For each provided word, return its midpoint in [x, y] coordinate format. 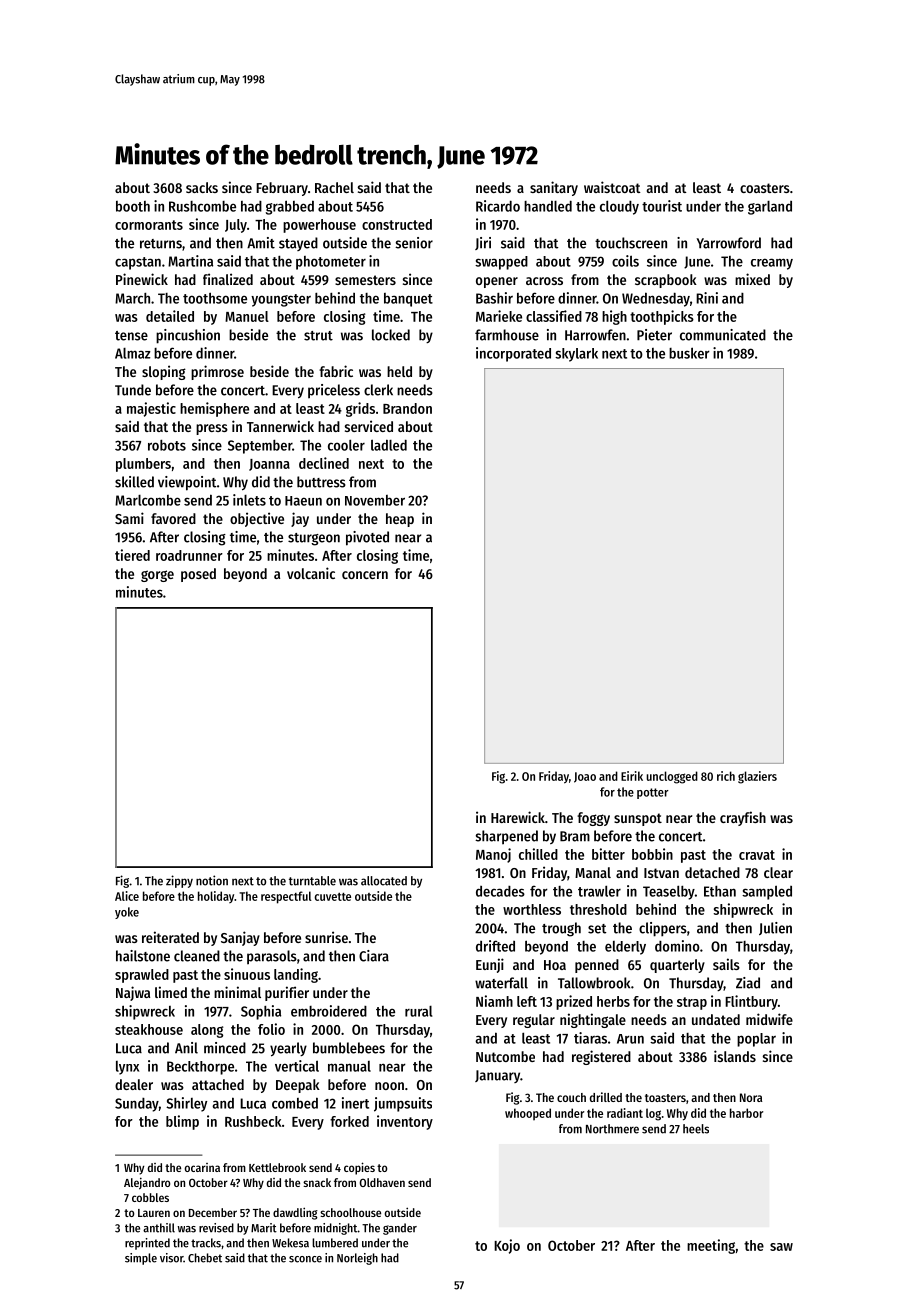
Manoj [493, 855]
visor [171, 1258]
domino [677, 946]
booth [133, 206]
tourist [662, 206]
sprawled [142, 976]
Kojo [507, 1246]
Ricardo [498, 206]
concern [365, 575]
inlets [249, 500]
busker [689, 353]
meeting [711, 1246]
